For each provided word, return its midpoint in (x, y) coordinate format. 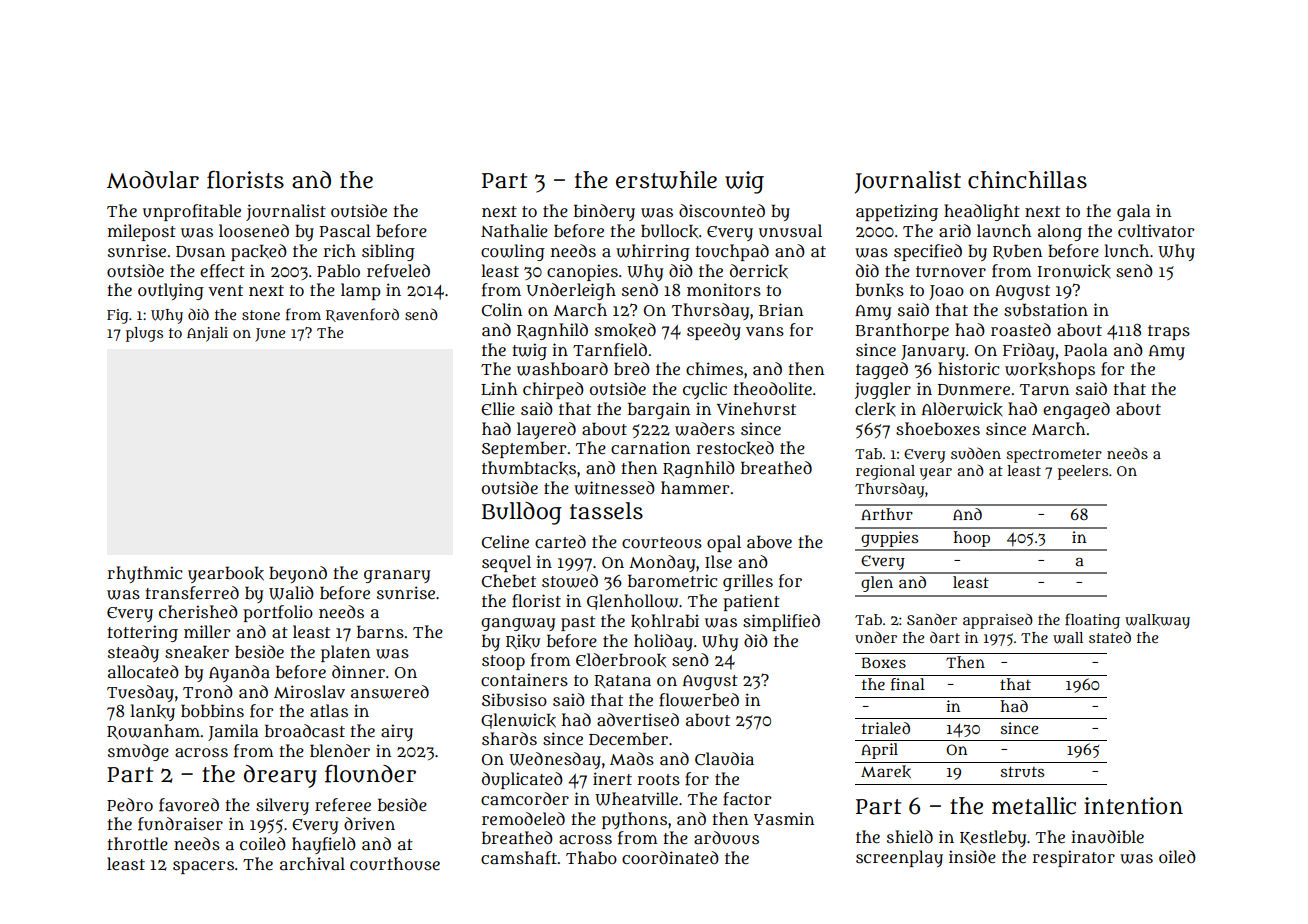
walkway (1157, 621)
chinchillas (1027, 180)
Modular (153, 180)
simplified (781, 622)
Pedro (130, 804)
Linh (499, 389)
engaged (1076, 410)
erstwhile (666, 180)
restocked (735, 448)
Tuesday (140, 693)
